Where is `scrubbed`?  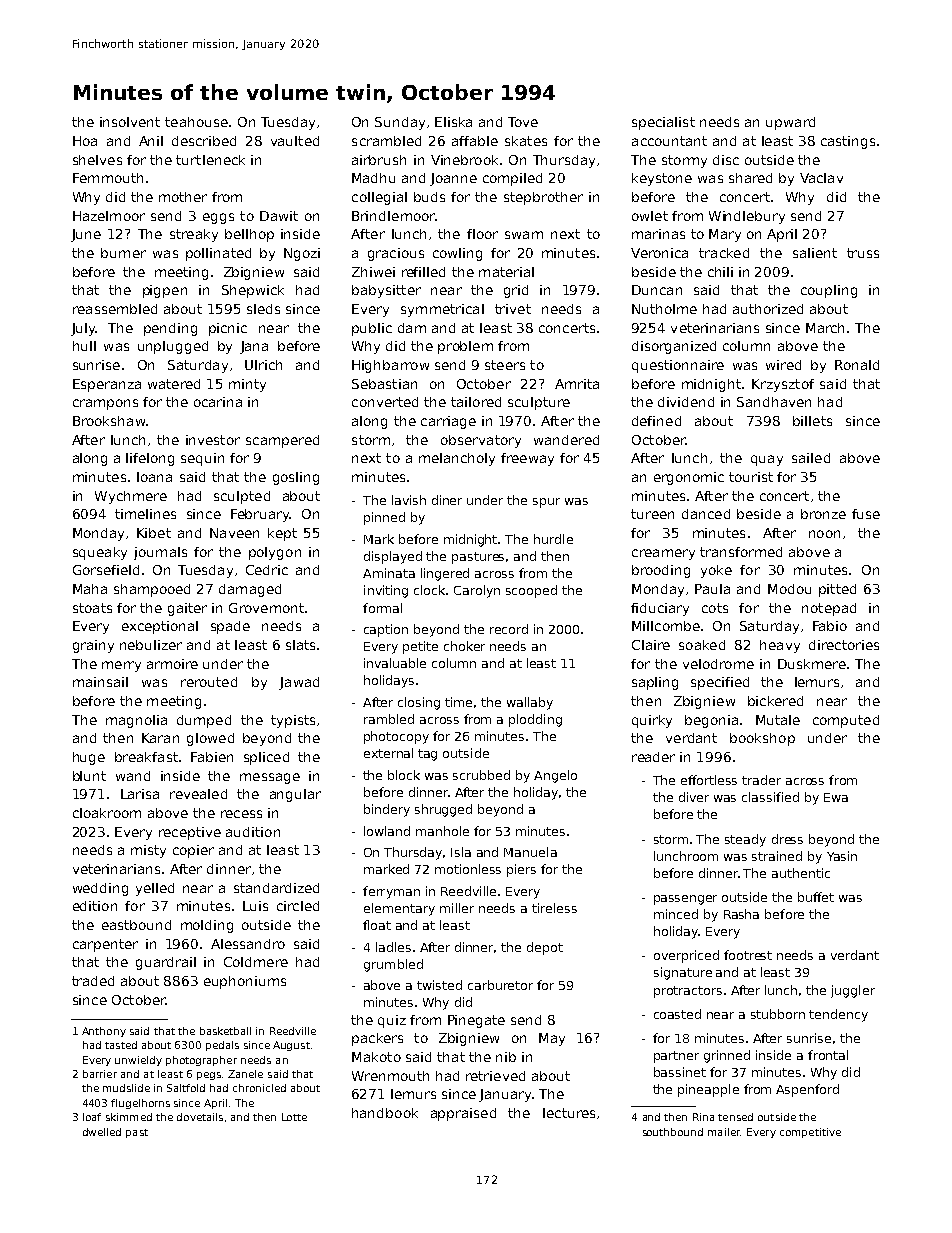 scrubbed is located at coordinates (481, 775).
